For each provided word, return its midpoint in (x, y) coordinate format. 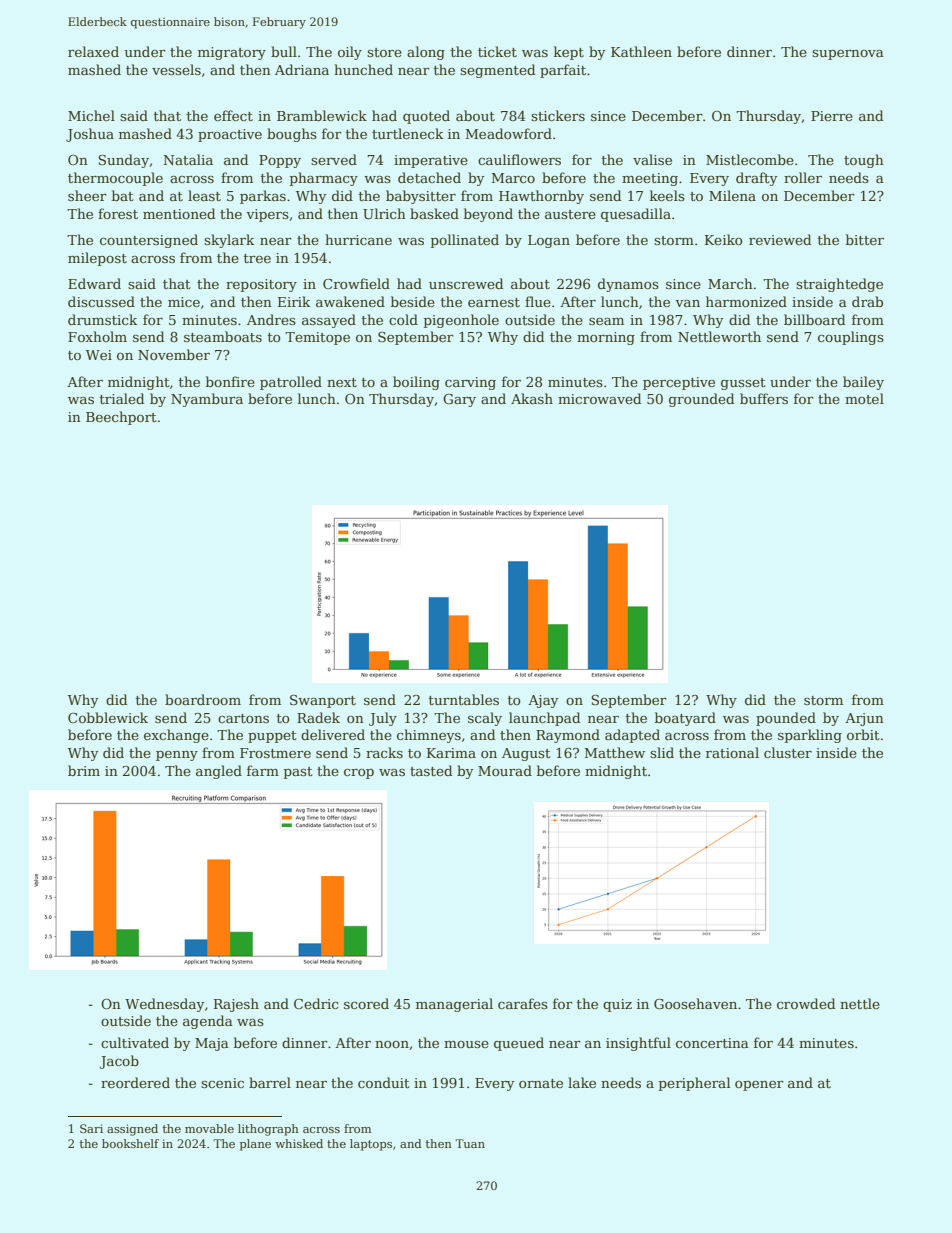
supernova (848, 55)
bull (284, 51)
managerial (454, 1005)
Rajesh (236, 1005)
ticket (497, 51)
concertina (712, 1043)
